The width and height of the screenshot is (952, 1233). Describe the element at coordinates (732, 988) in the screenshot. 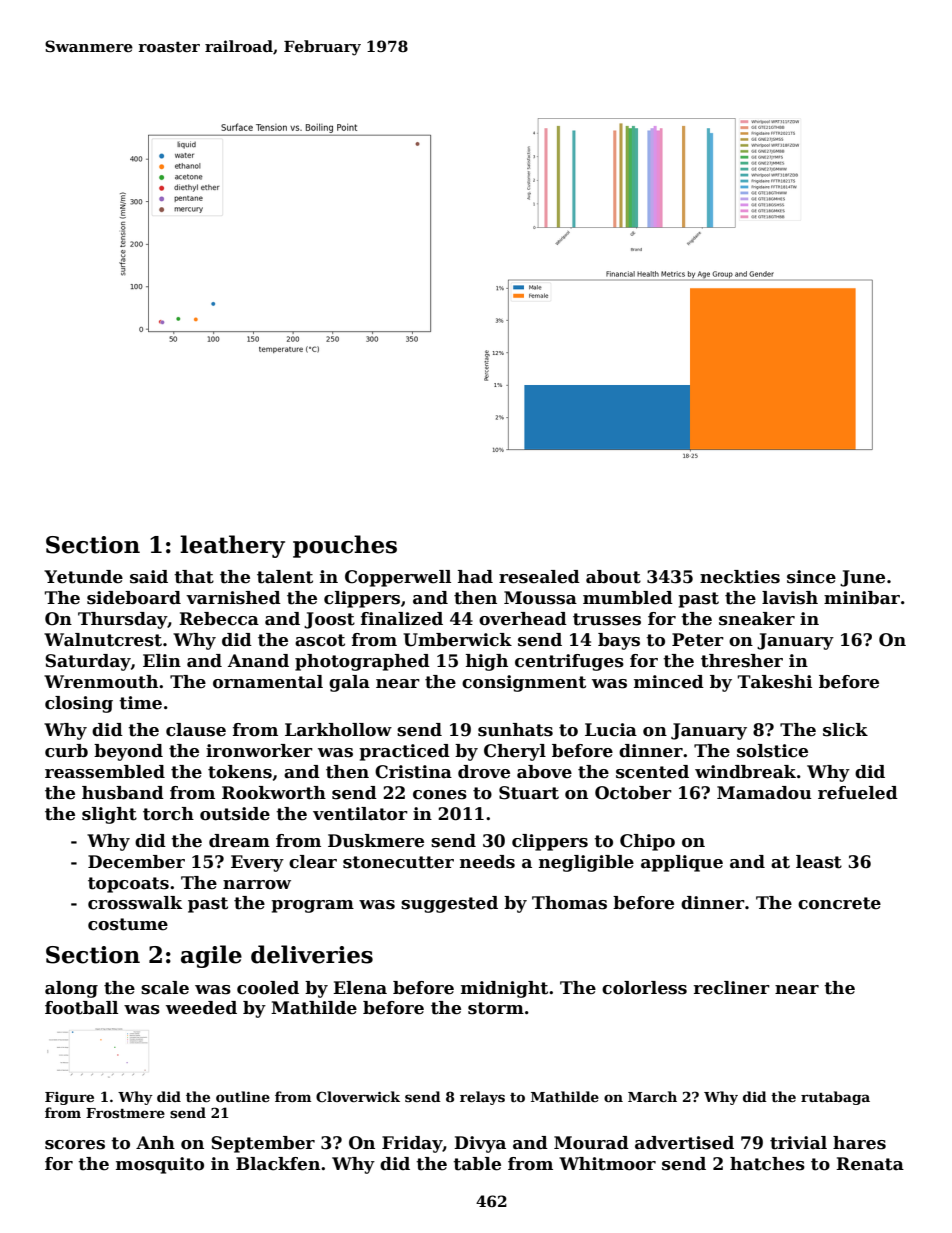

I see `recliner` at that location.
